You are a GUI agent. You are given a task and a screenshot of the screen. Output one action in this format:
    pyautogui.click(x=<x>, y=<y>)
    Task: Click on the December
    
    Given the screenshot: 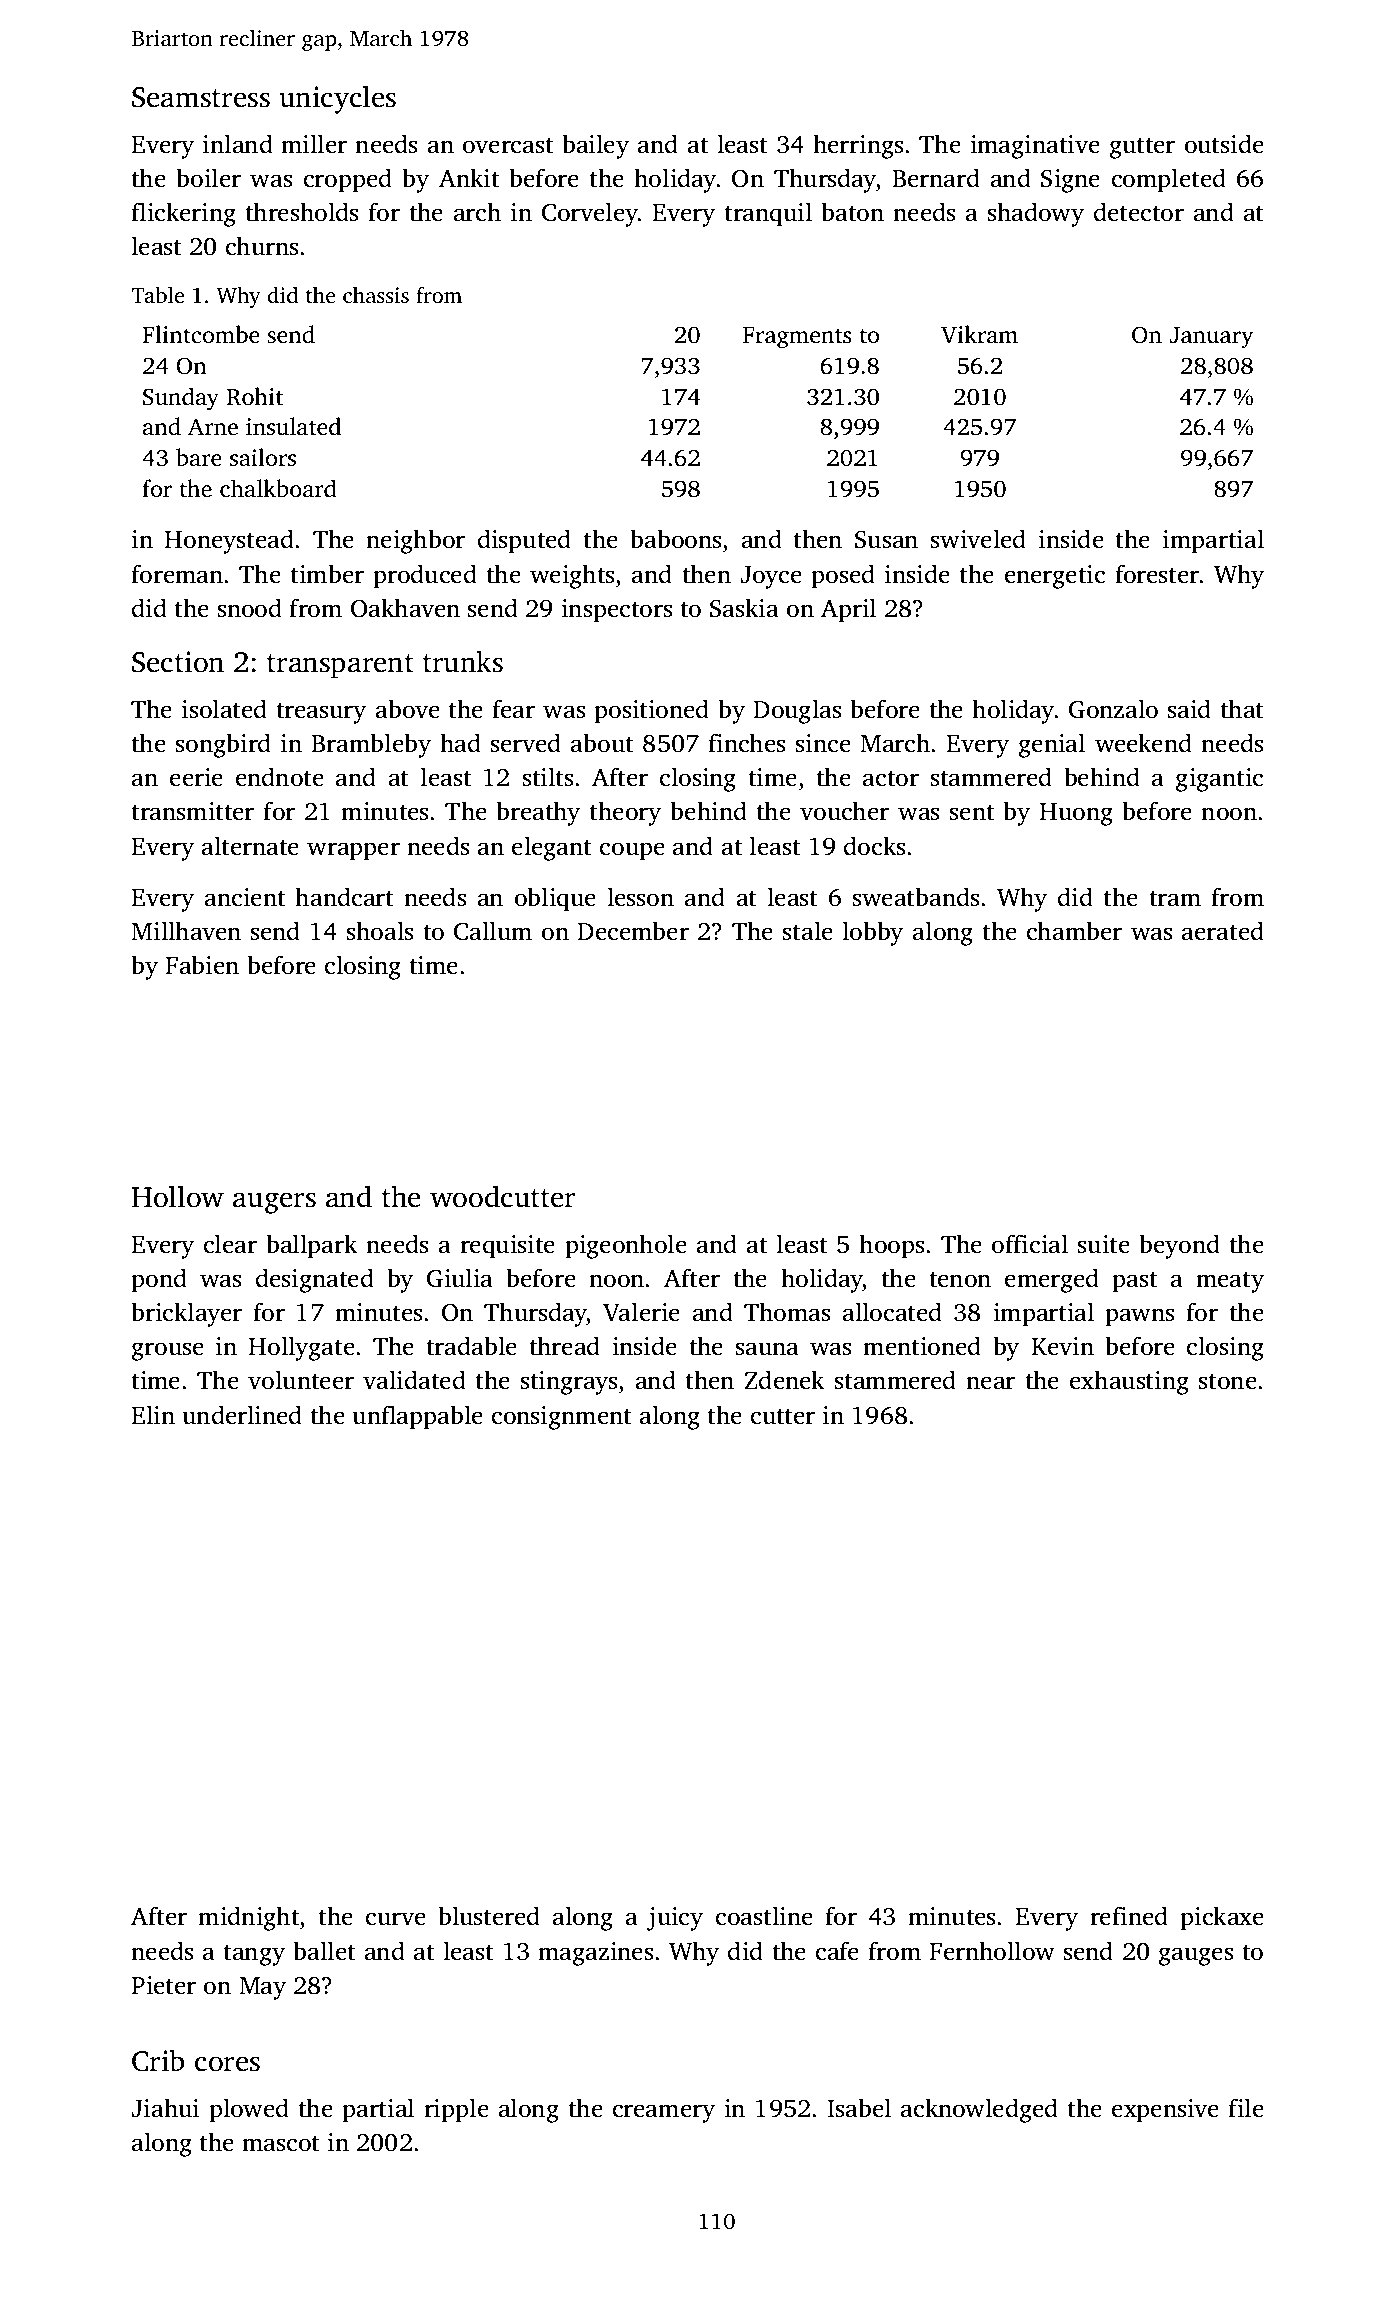 What is the action you would take?
    pyautogui.click(x=633, y=931)
